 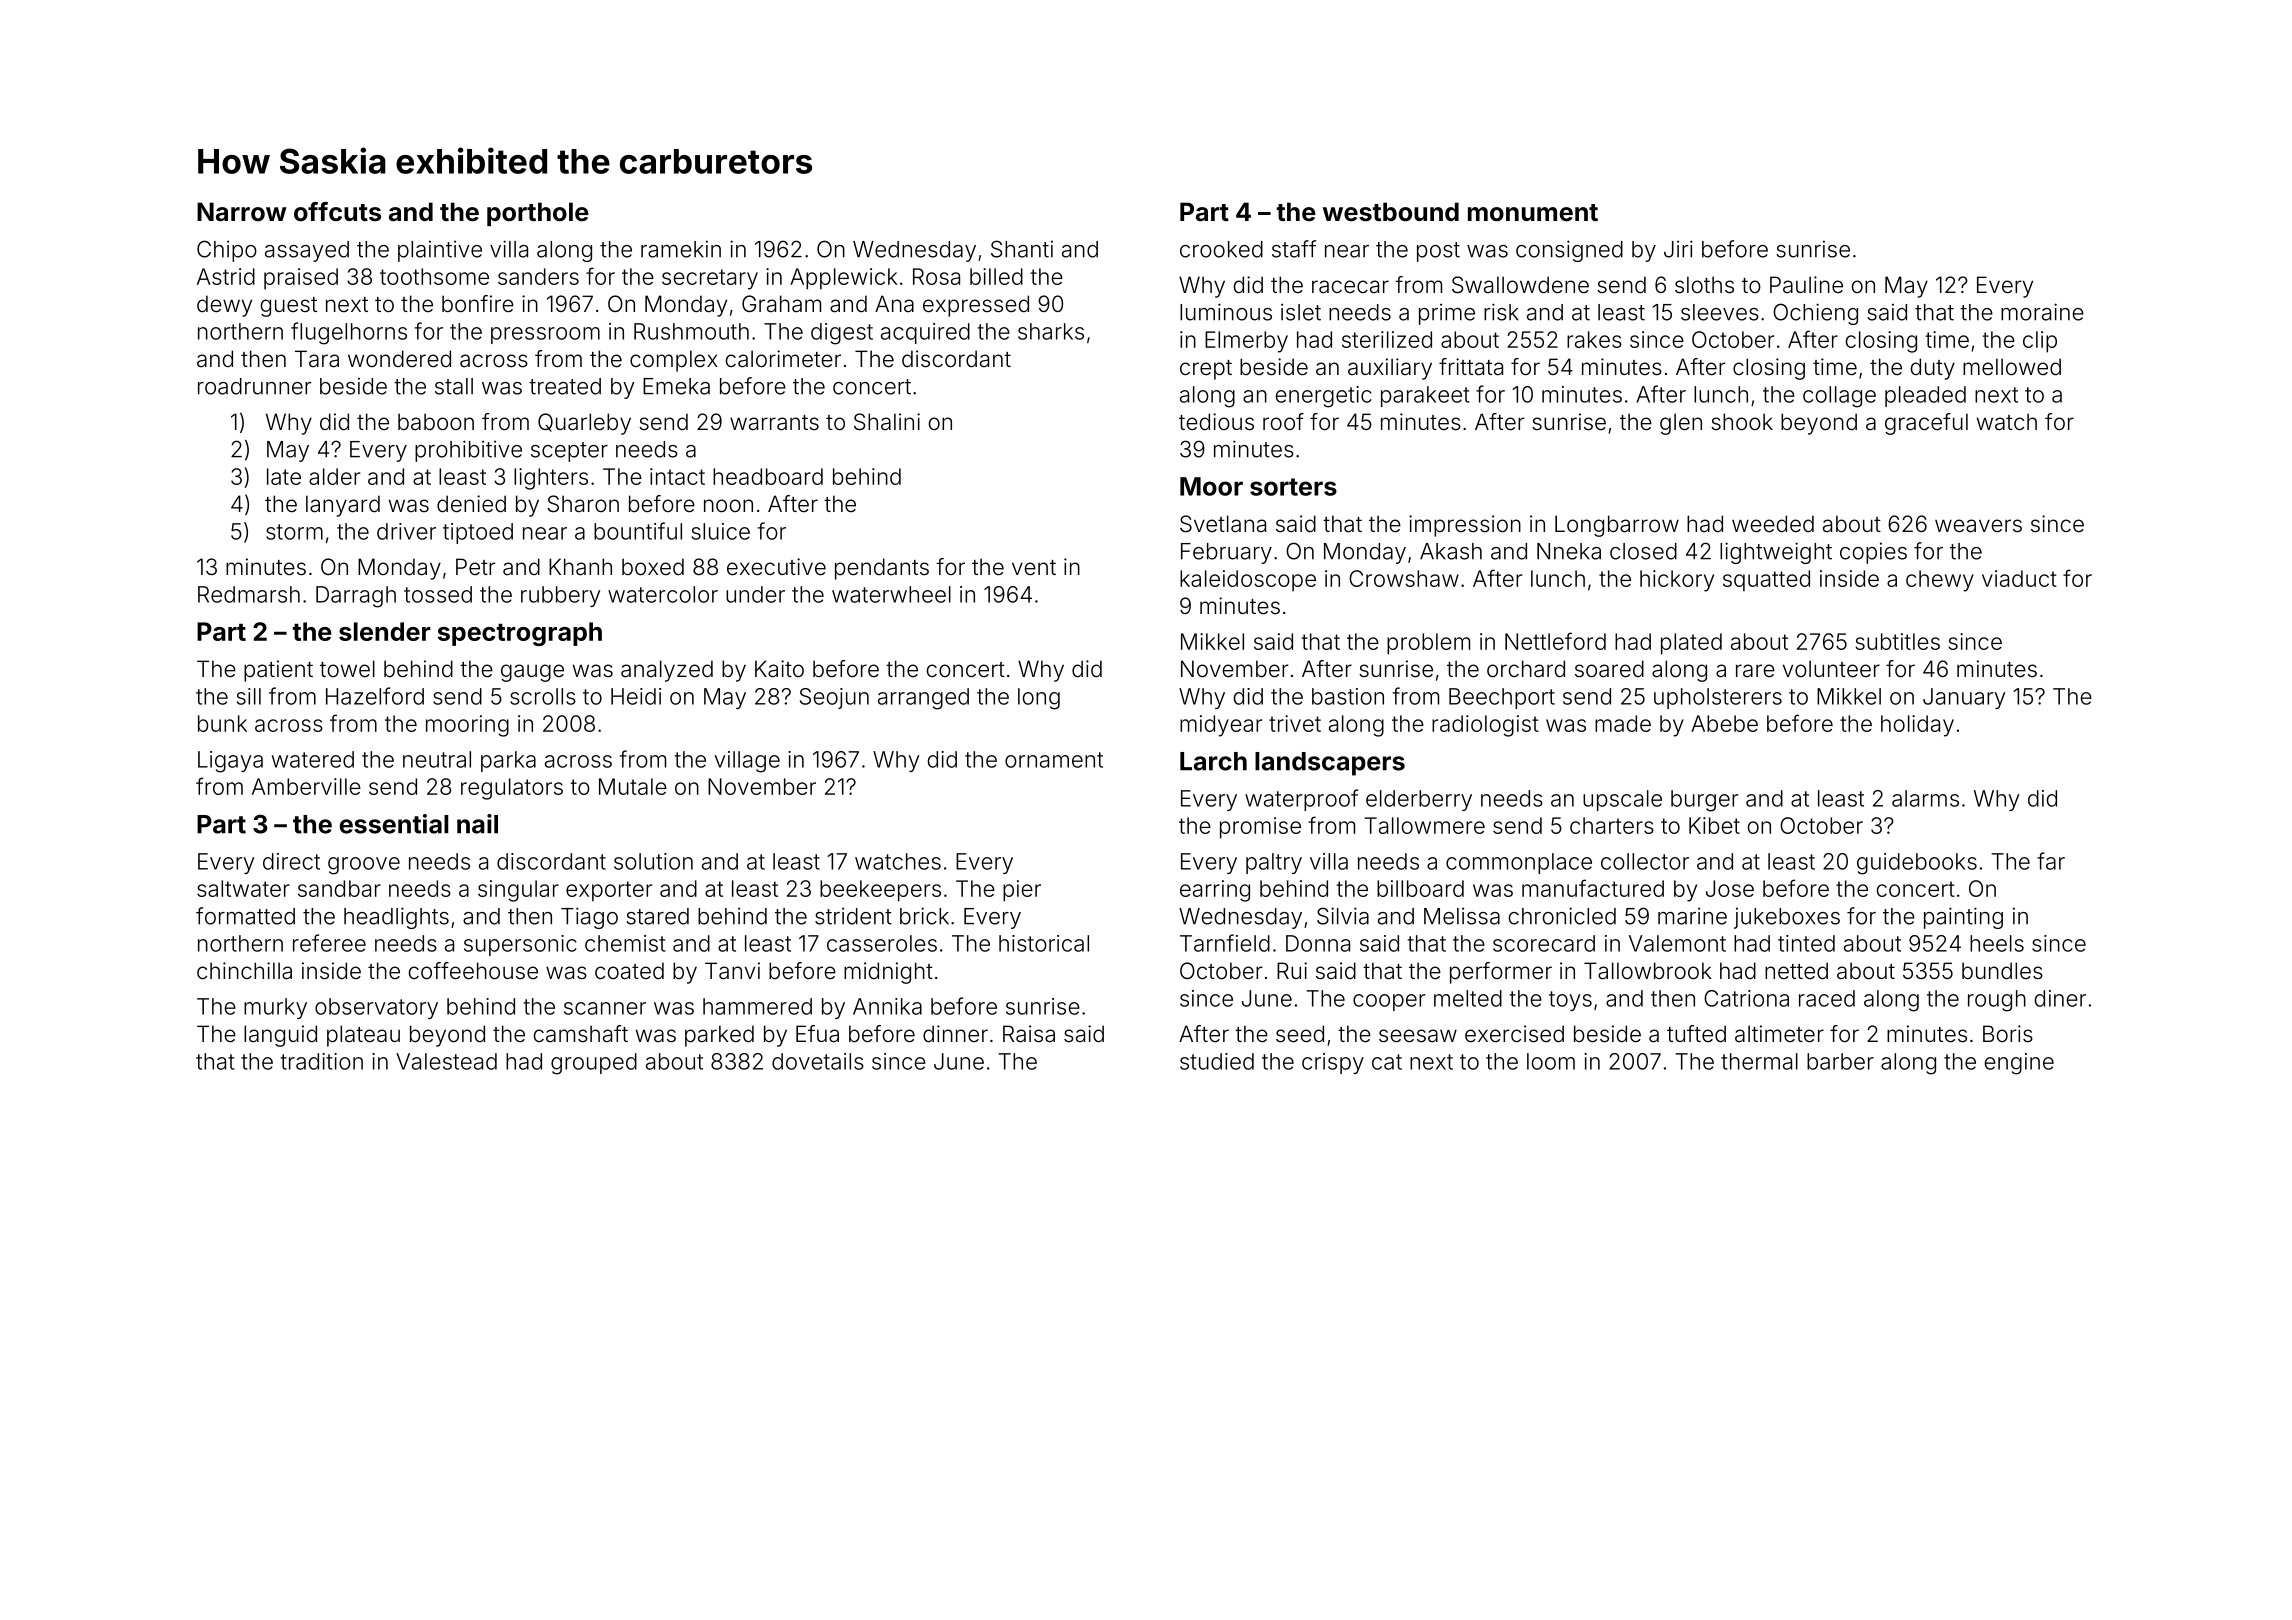 I want to click on westbound, so click(x=1391, y=212).
